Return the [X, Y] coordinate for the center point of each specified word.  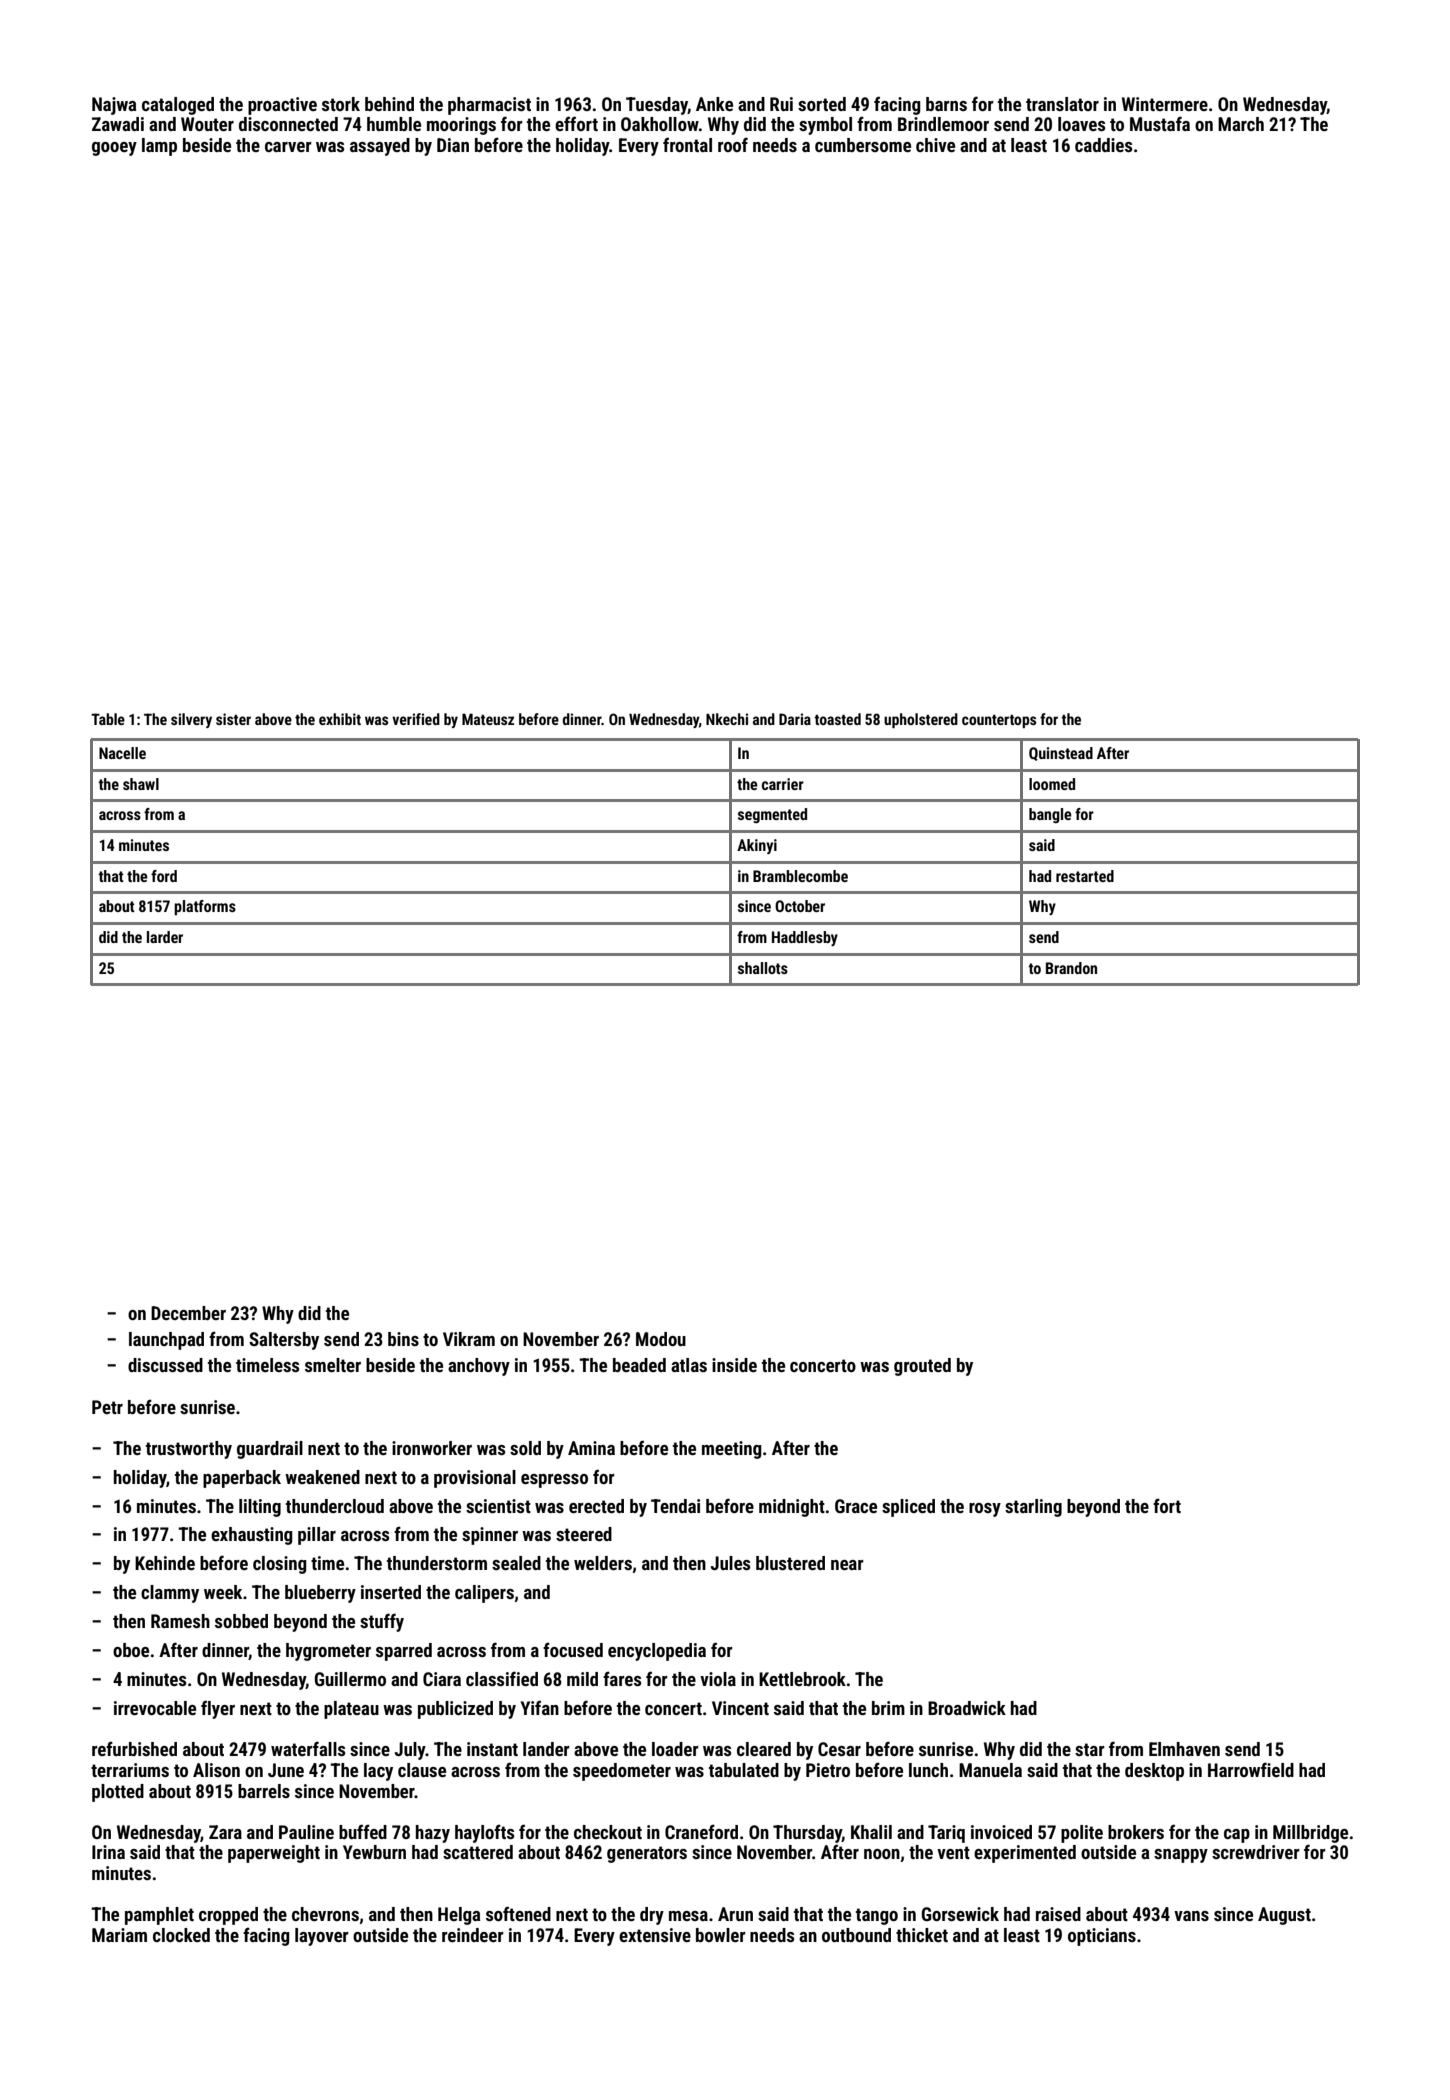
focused [573, 1649]
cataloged [178, 106]
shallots [763, 968]
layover [322, 1937]
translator [1062, 104]
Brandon [1071, 968]
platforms [205, 908]
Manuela [990, 1770]
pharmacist [489, 106]
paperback [242, 1479]
